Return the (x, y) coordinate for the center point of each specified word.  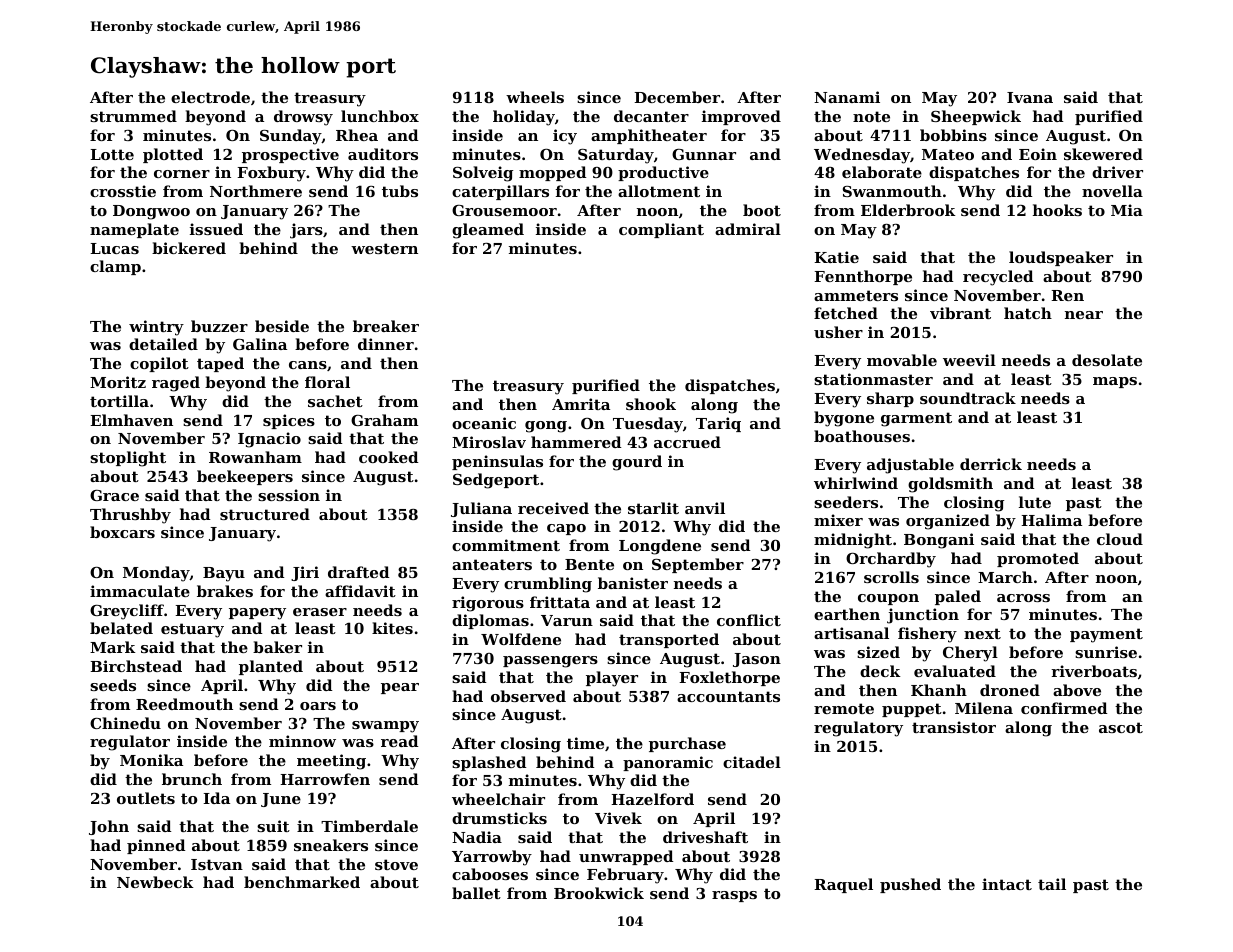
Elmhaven (131, 420)
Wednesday (862, 156)
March (1005, 577)
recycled (998, 278)
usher (838, 332)
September (698, 565)
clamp (115, 267)
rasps (734, 896)
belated (121, 628)
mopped (552, 173)
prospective (290, 155)
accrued (687, 442)
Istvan (217, 864)
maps (1115, 382)
